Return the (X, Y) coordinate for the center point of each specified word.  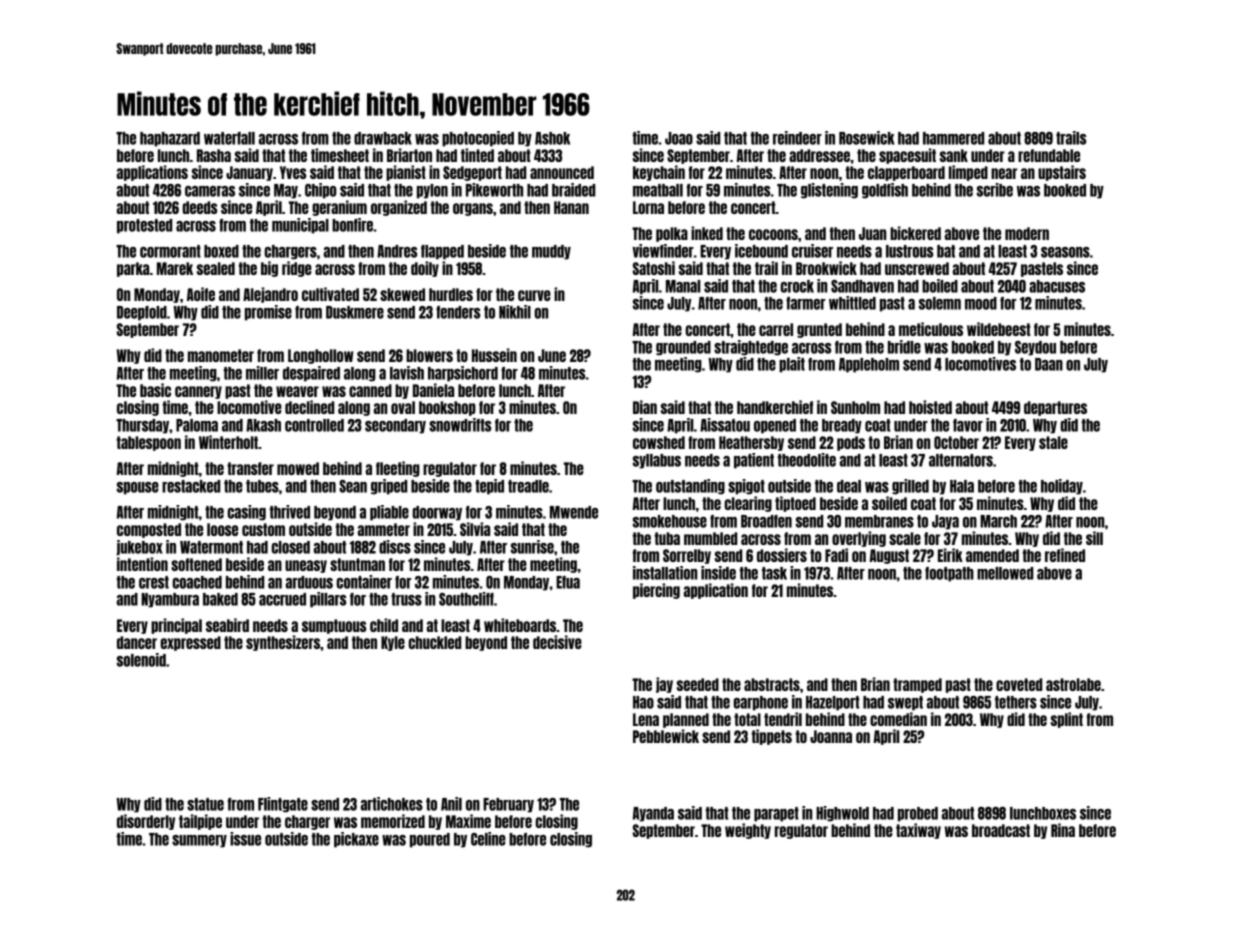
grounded (683, 348)
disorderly (146, 822)
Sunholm (855, 407)
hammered (953, 138)
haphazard (170, 139)
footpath (949, 574)
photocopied (478, 139)
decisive (557, 642)
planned (686, 720)
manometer (221, 355)
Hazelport (833, 703)
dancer (137, 642)
